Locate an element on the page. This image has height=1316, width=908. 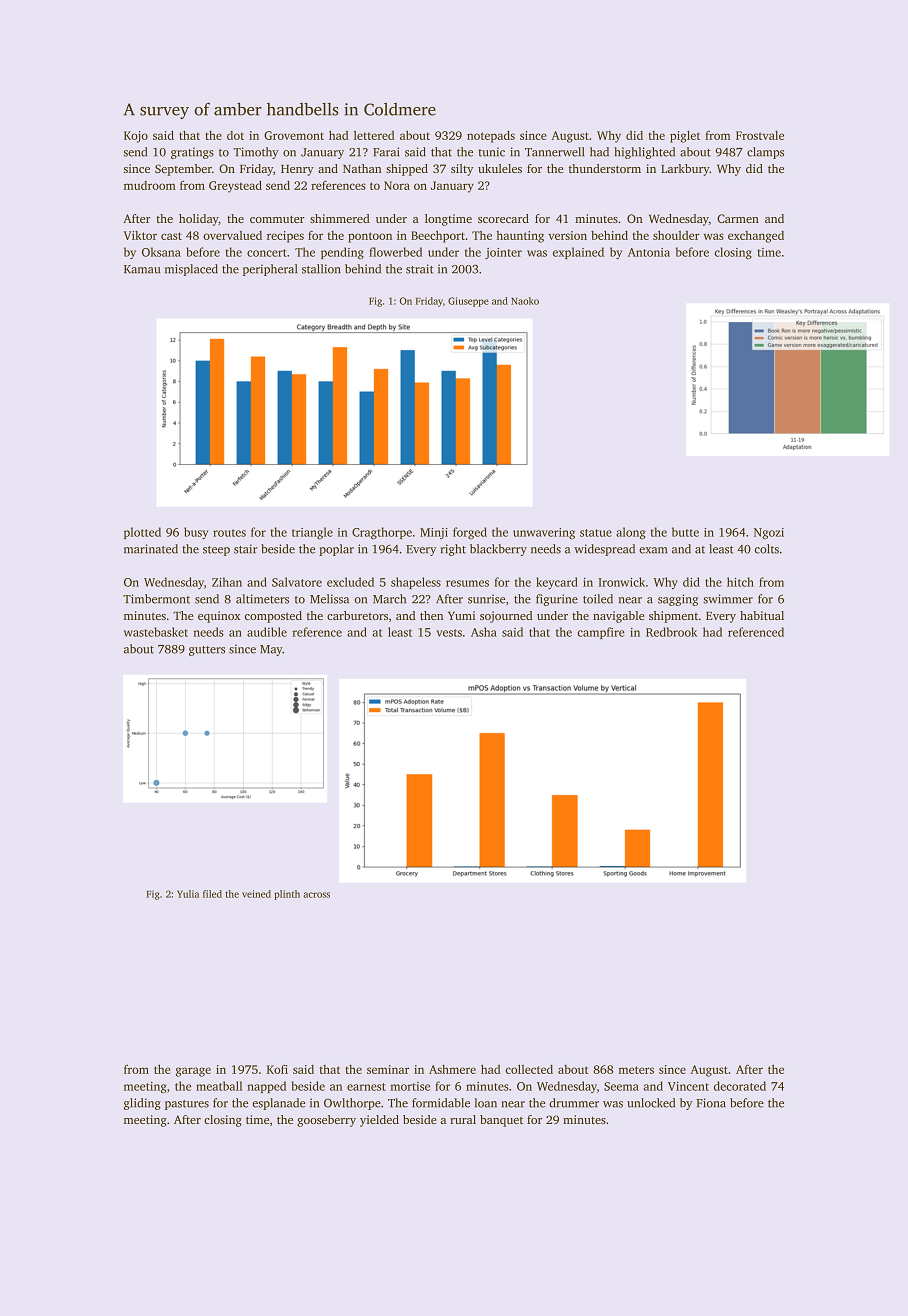
audible is located at coordinates (267, 632).
